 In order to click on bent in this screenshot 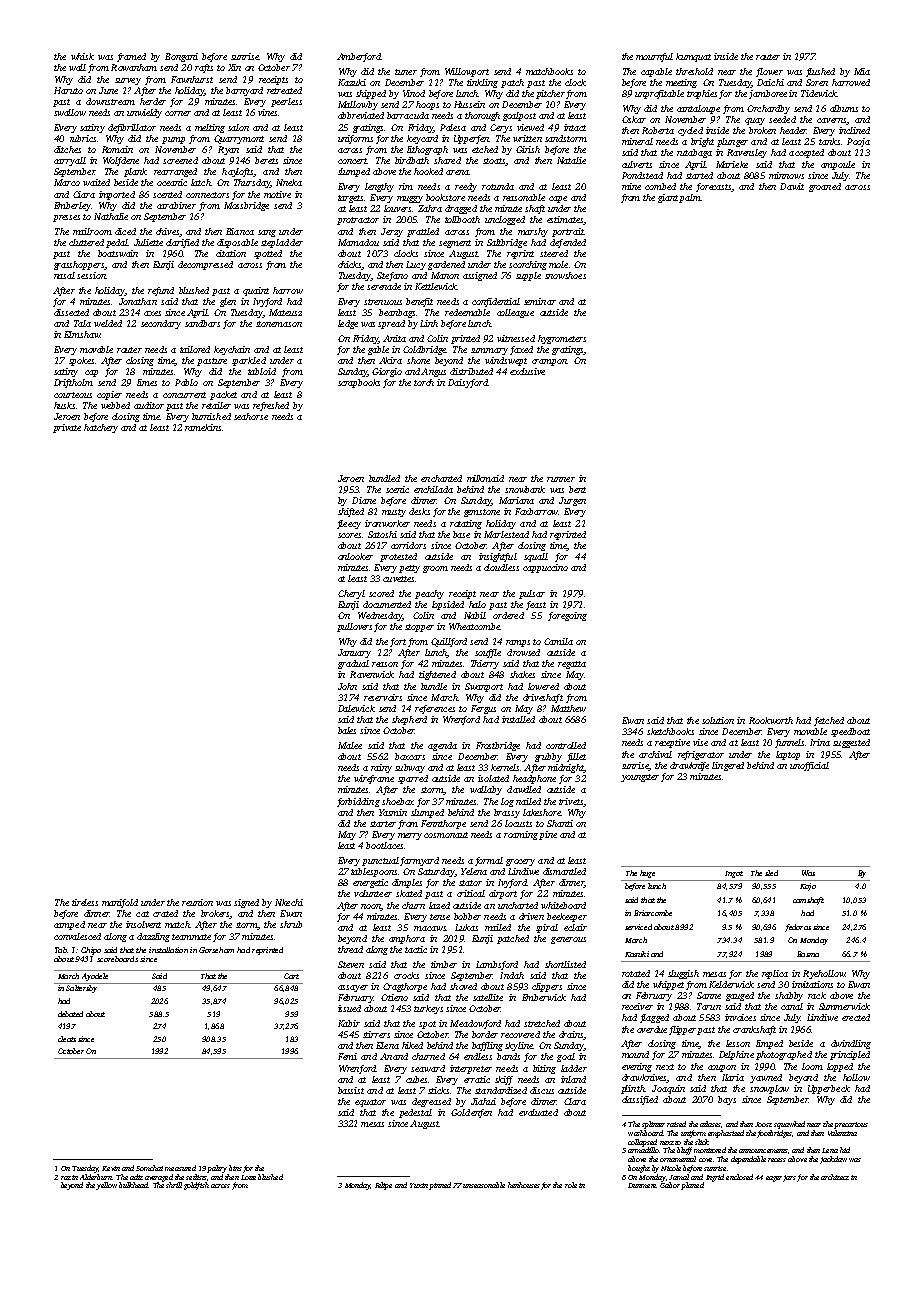, I will do `click(577, 489)`.
